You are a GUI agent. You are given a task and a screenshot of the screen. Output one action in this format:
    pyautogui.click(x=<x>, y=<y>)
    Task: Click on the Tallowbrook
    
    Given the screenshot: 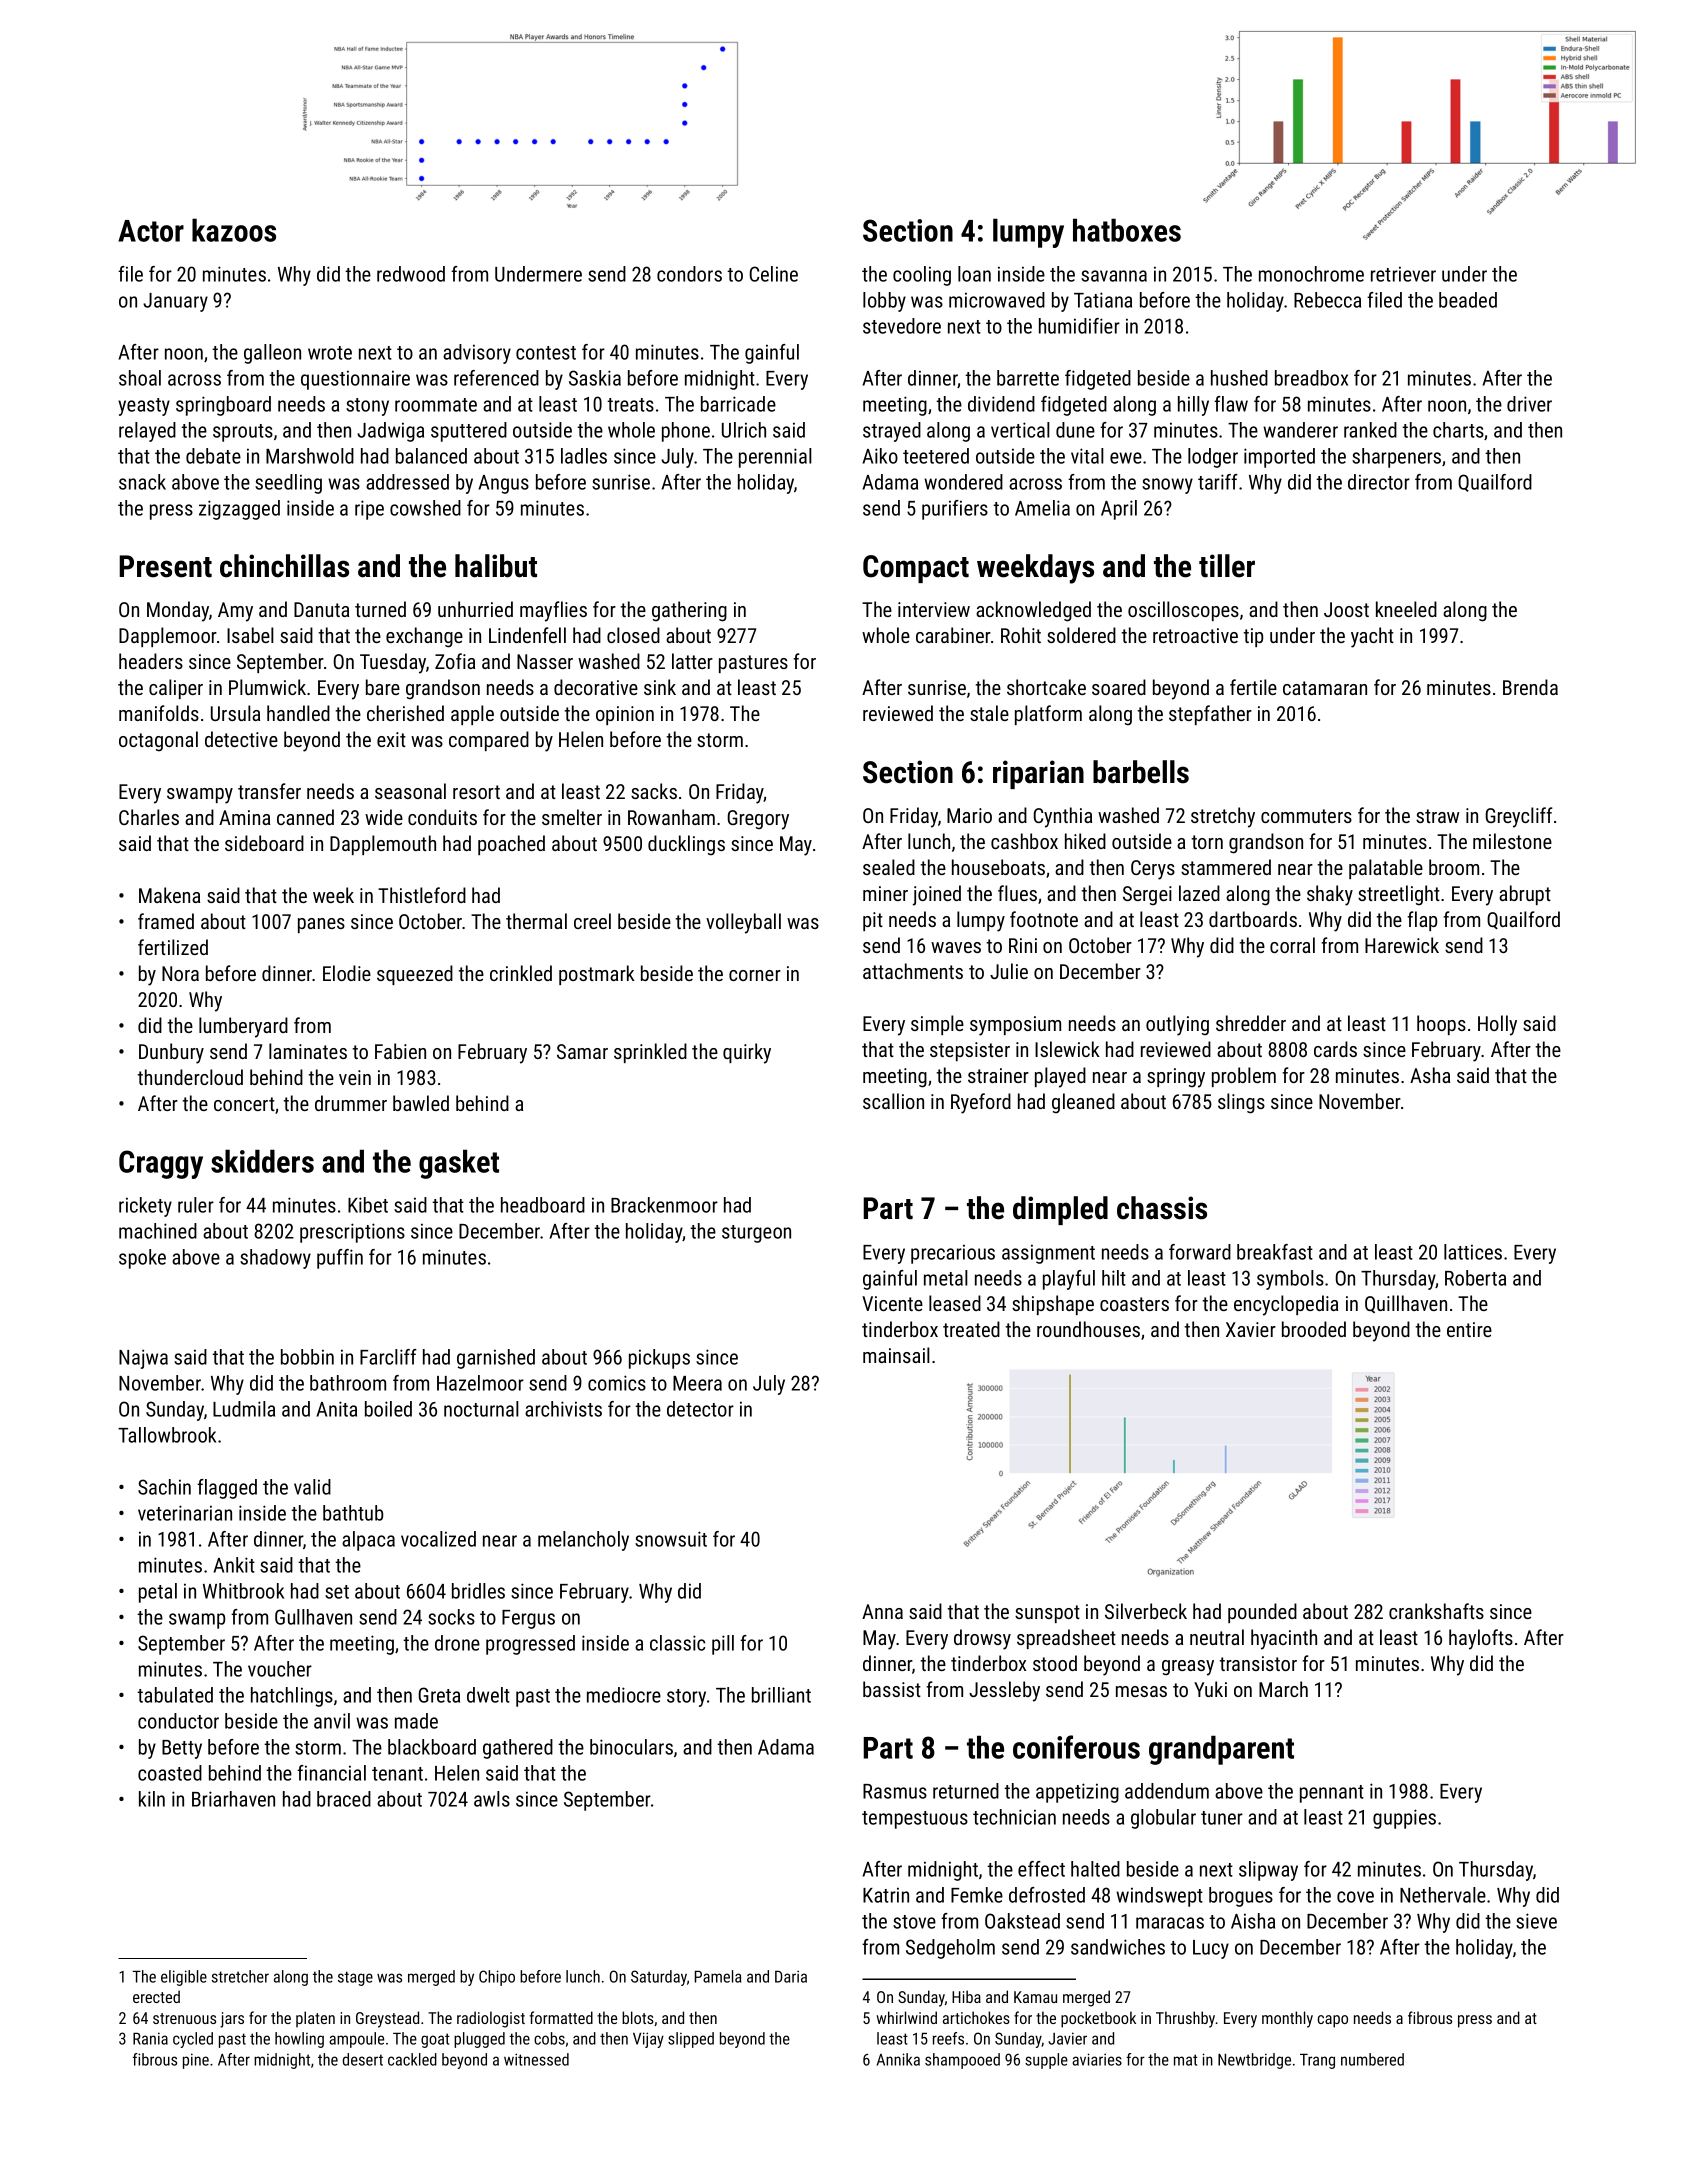 What is the action you would take?
    pyautogui.click(x=167, y=1435)
